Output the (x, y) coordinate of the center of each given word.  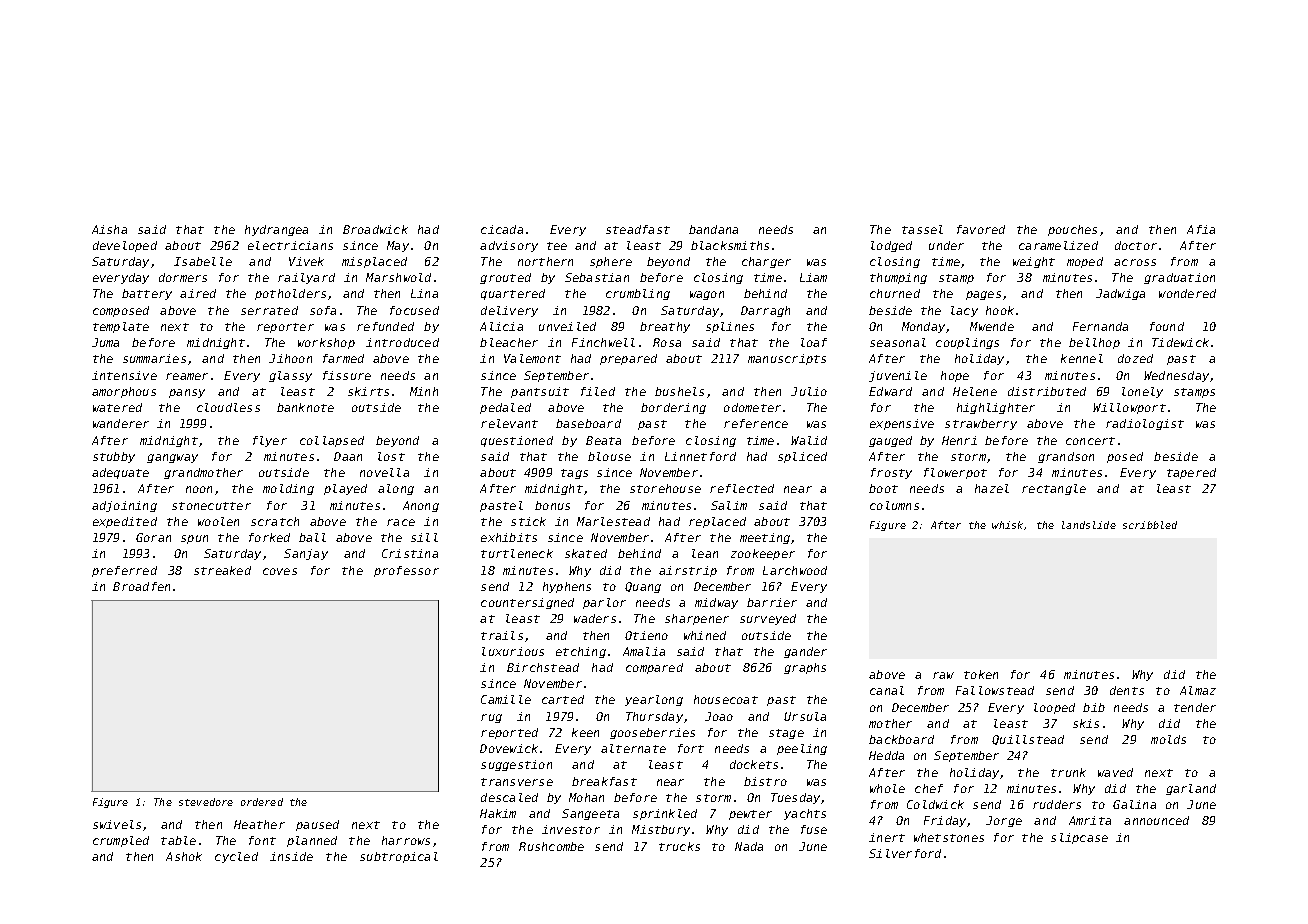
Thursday (654, 717)
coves (280, 571)
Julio (809, 391)
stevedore (206, 802)
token (981, 674)
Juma (105, 342)
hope (955, 376)
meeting (765, 538)
